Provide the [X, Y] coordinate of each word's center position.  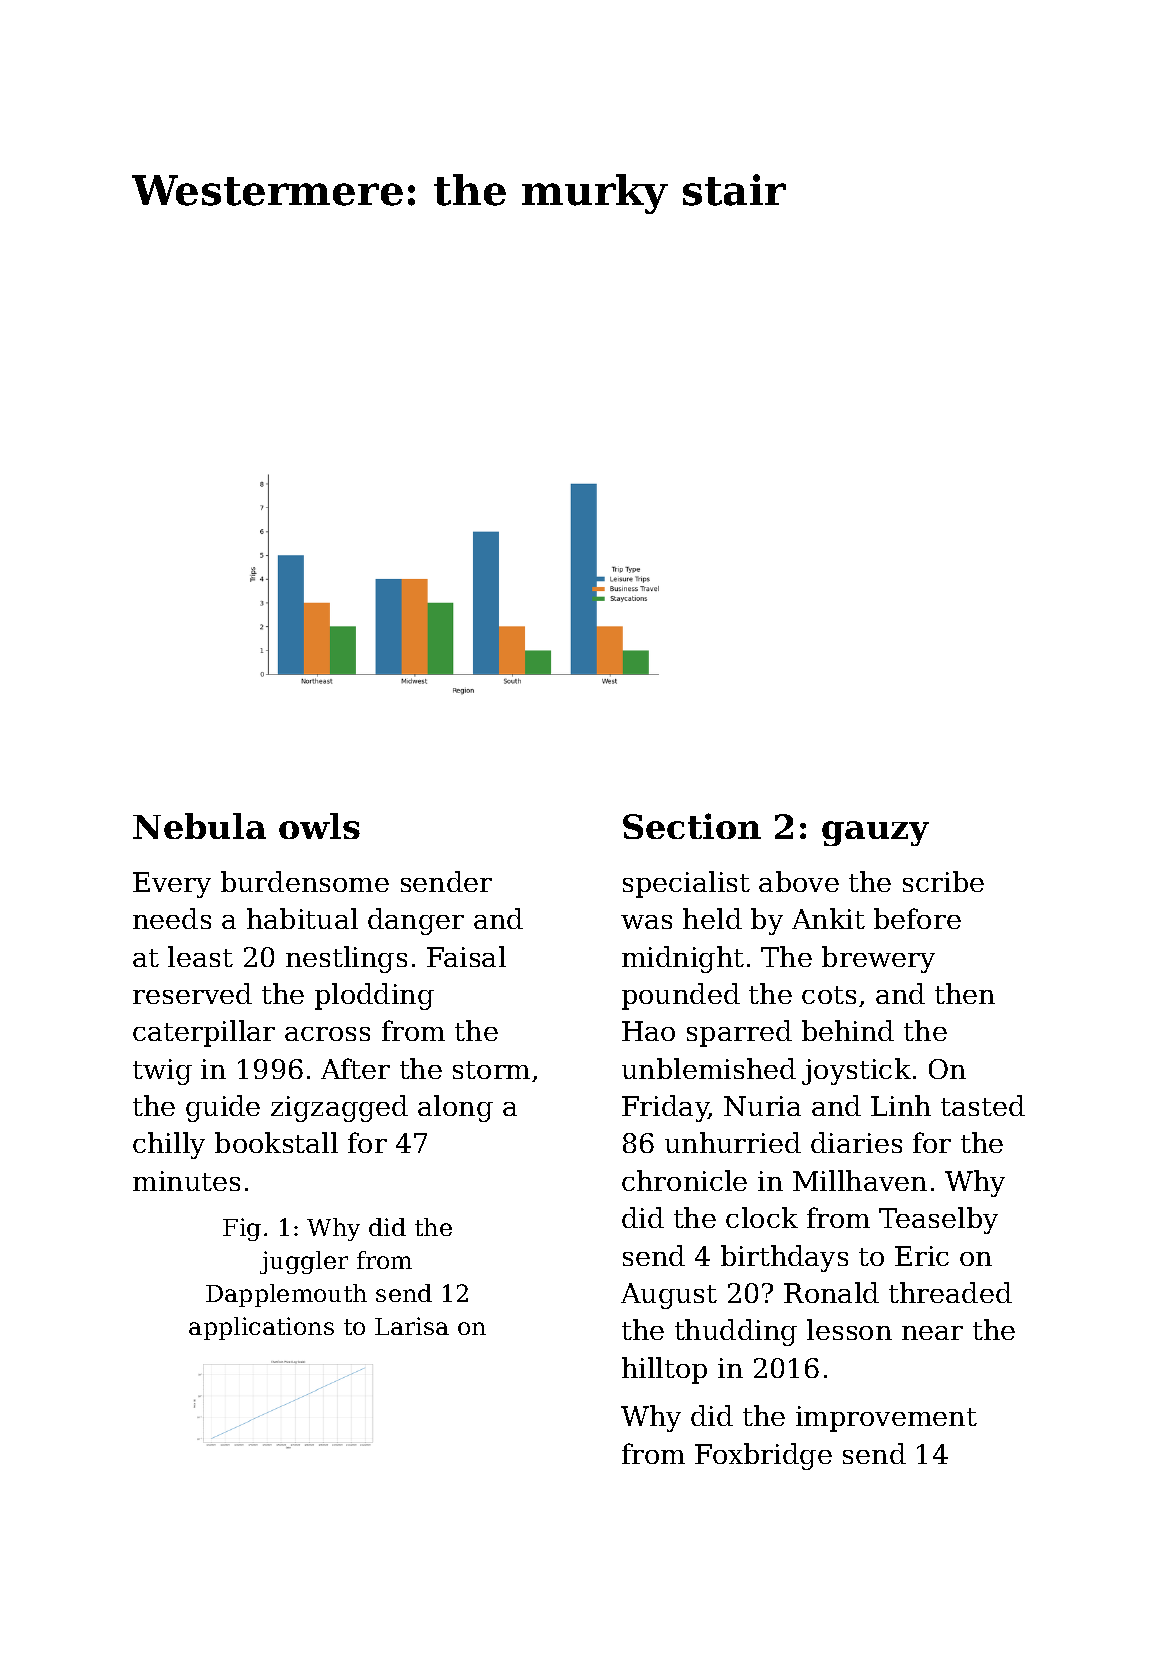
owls [319, 826]
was [646, 922]
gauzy [875, 833]
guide [223, 1108]
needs [172, 918]
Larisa [412, 1326]
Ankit [828, 918]
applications [261, 1328]
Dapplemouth [286, 1295]
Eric [922, 1256]
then [965, 993]
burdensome [305, 881]
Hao [648, 1031]
